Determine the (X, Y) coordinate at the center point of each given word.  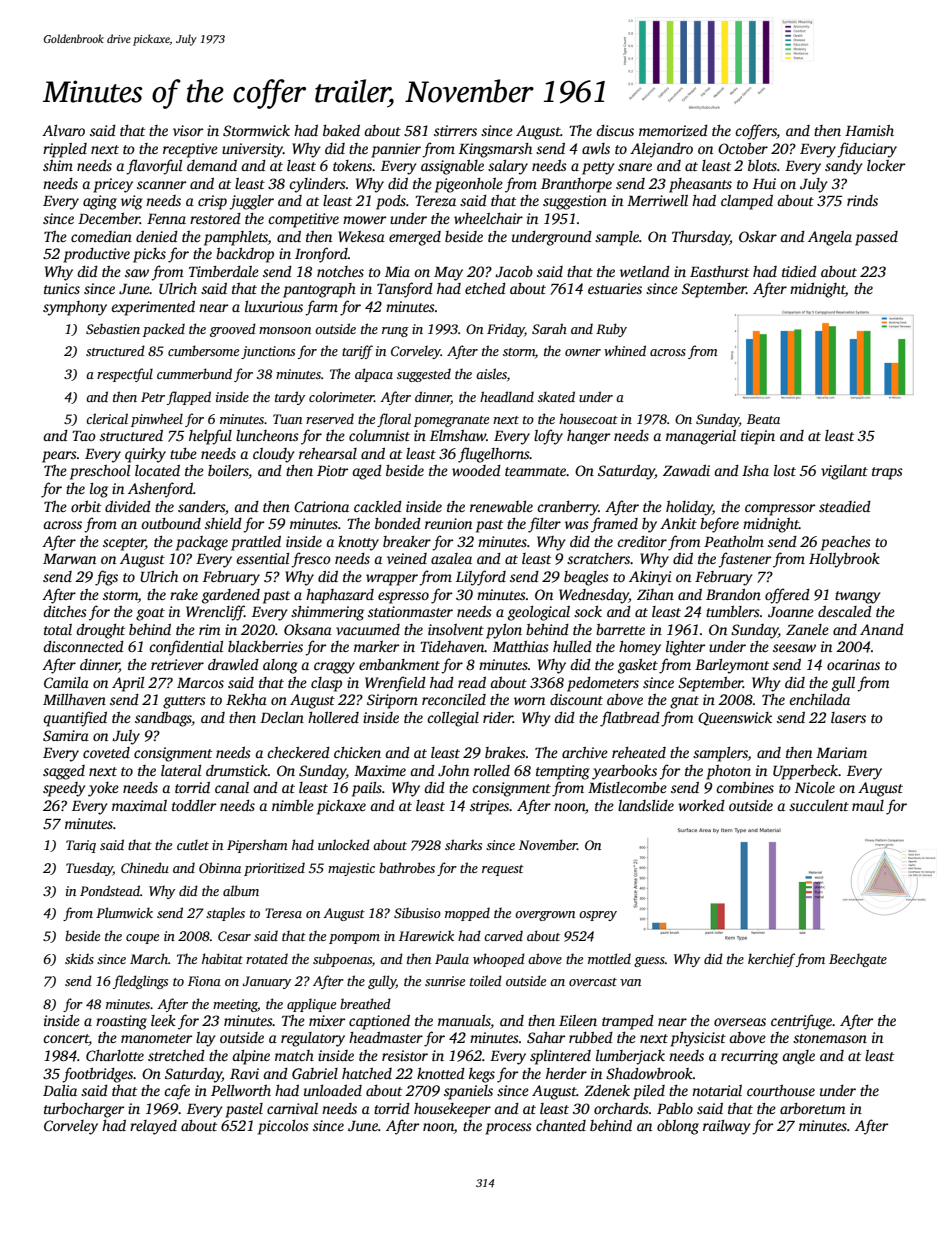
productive (96, 255)
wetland (645, 271)
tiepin (758, 437)
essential (262, 558)
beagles (586, 578)
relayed (153, 1127)
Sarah (549, 328)
